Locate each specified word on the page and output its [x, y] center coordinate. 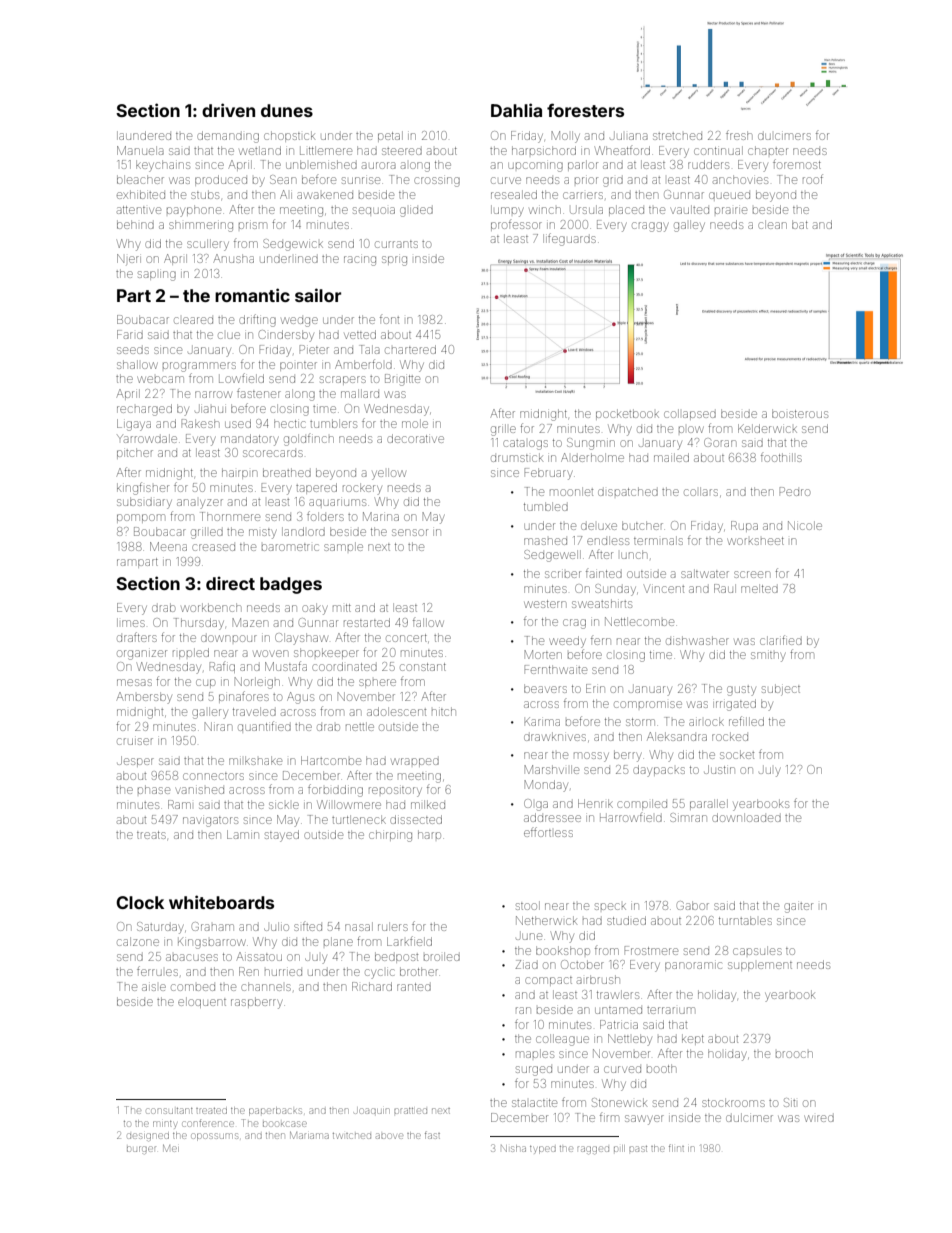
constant [423, 667]
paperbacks [275, 1111]
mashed [545, 541]
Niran [218, 726]
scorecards [273, 453]
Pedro [794, 491]
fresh [739, 135]
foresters [585, 110]
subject [781, 690]
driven [228, 110]
